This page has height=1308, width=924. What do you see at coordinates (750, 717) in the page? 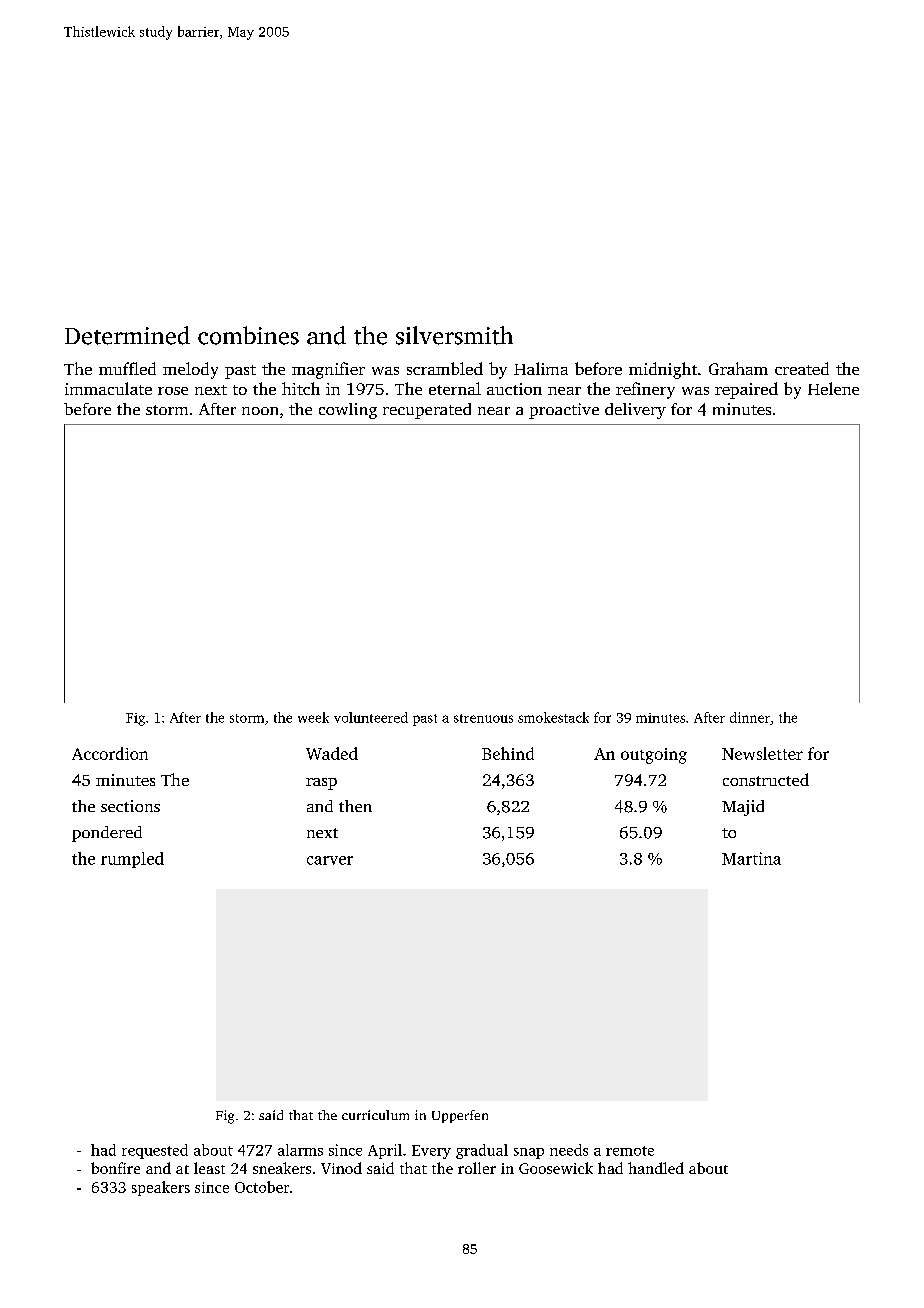
I see `dinner` at bounding box center [750, 717].
